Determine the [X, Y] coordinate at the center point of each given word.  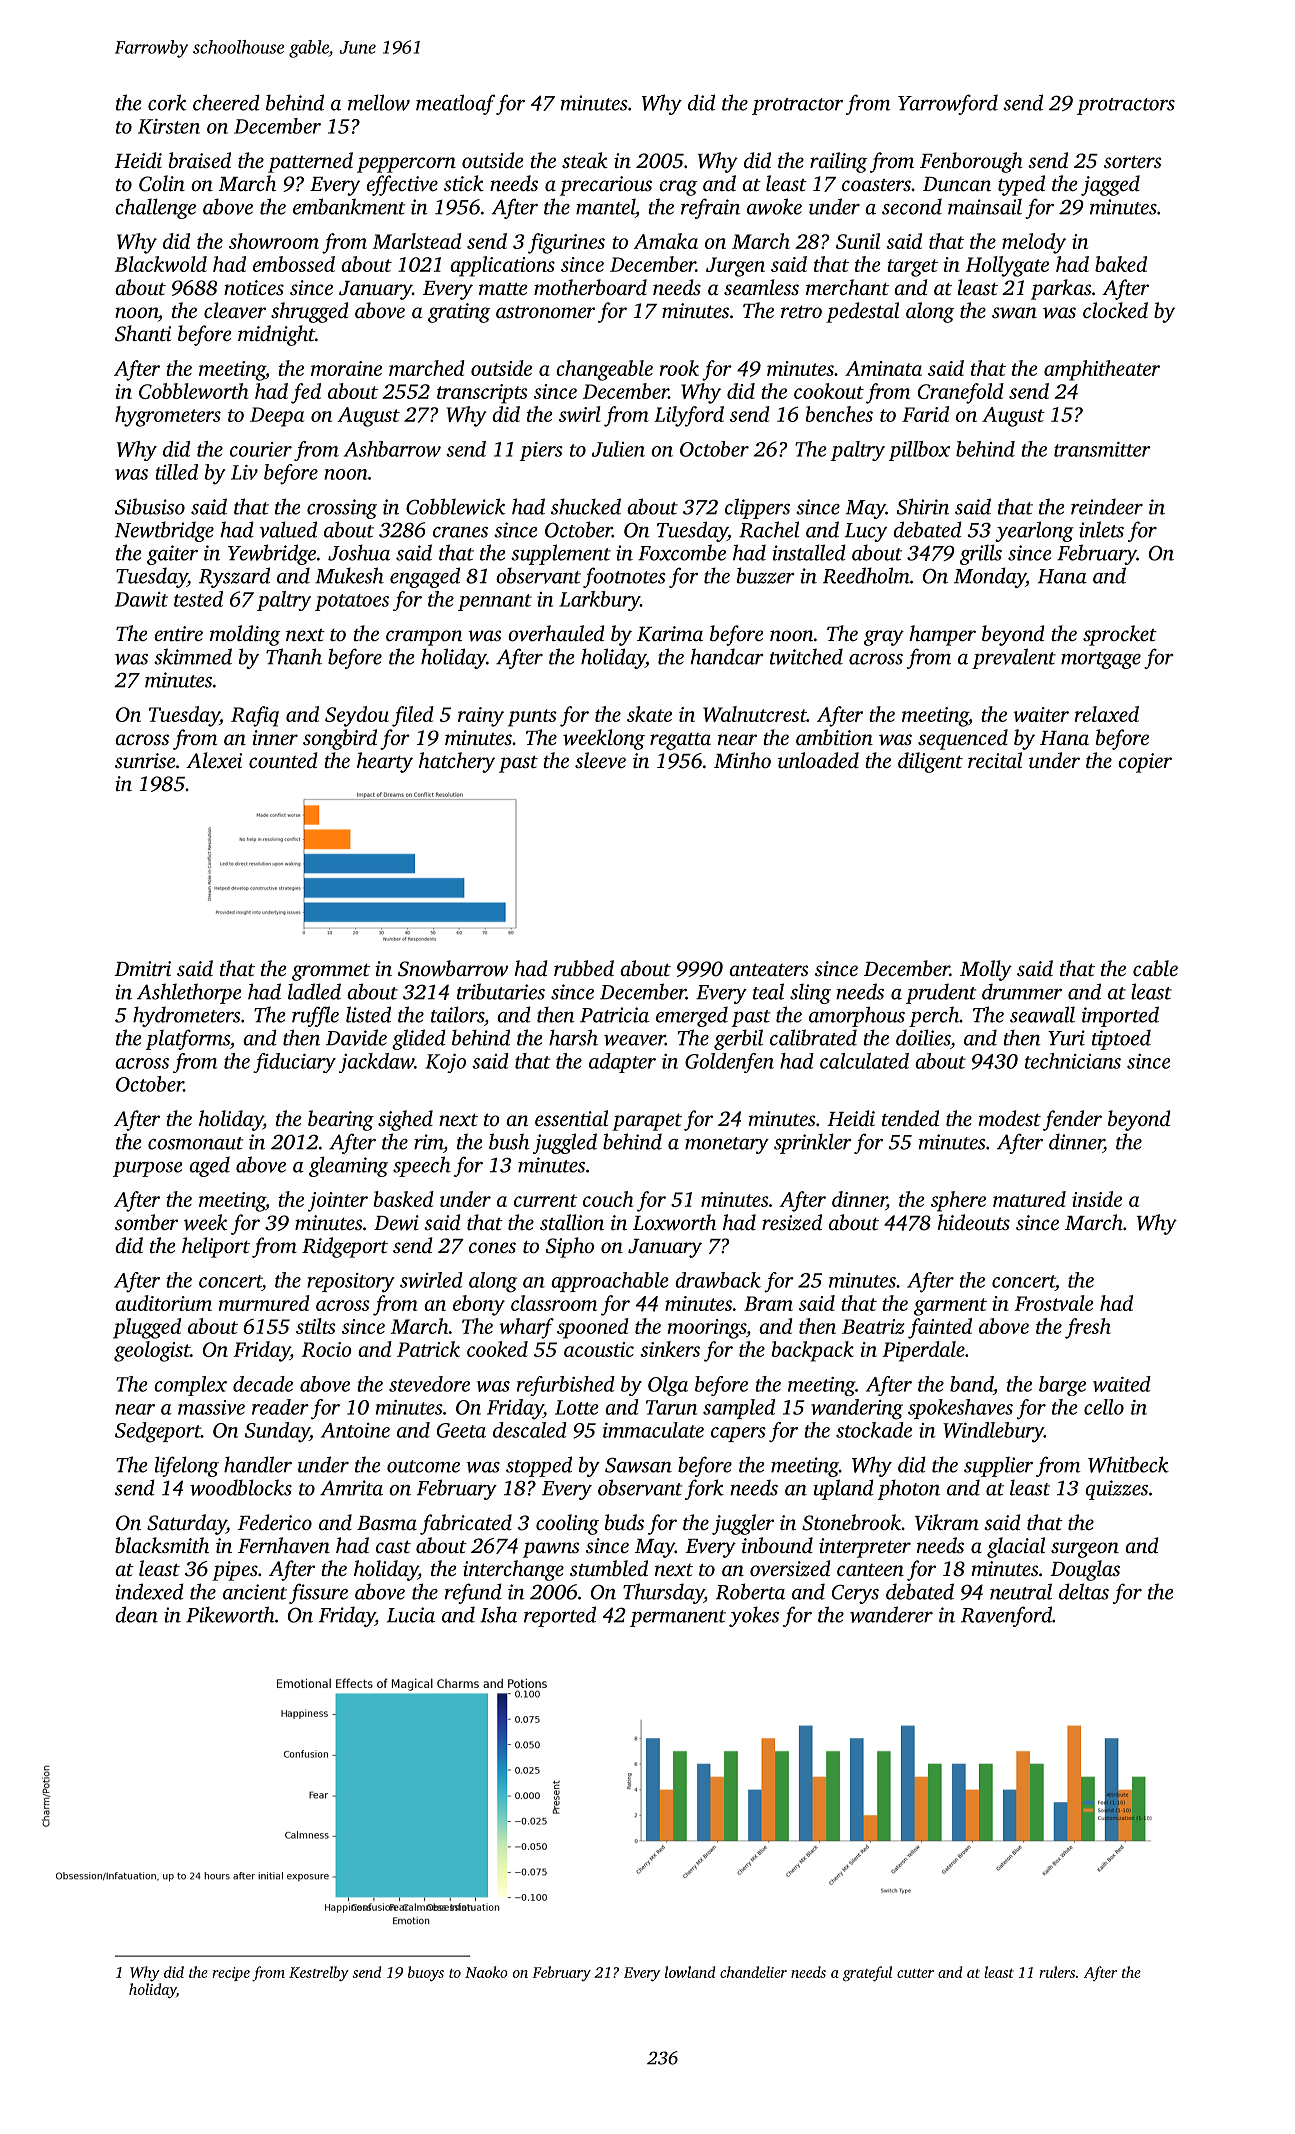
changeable [604, 370]
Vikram [947, 1522]
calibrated [813, 1037]
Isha [498, 1614]
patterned [310, 162]
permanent [678, 1618]
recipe [231, 1974]
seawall [1042, 1014]
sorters [1132, 161]
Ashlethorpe [189, 993]
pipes [235, 1571]
